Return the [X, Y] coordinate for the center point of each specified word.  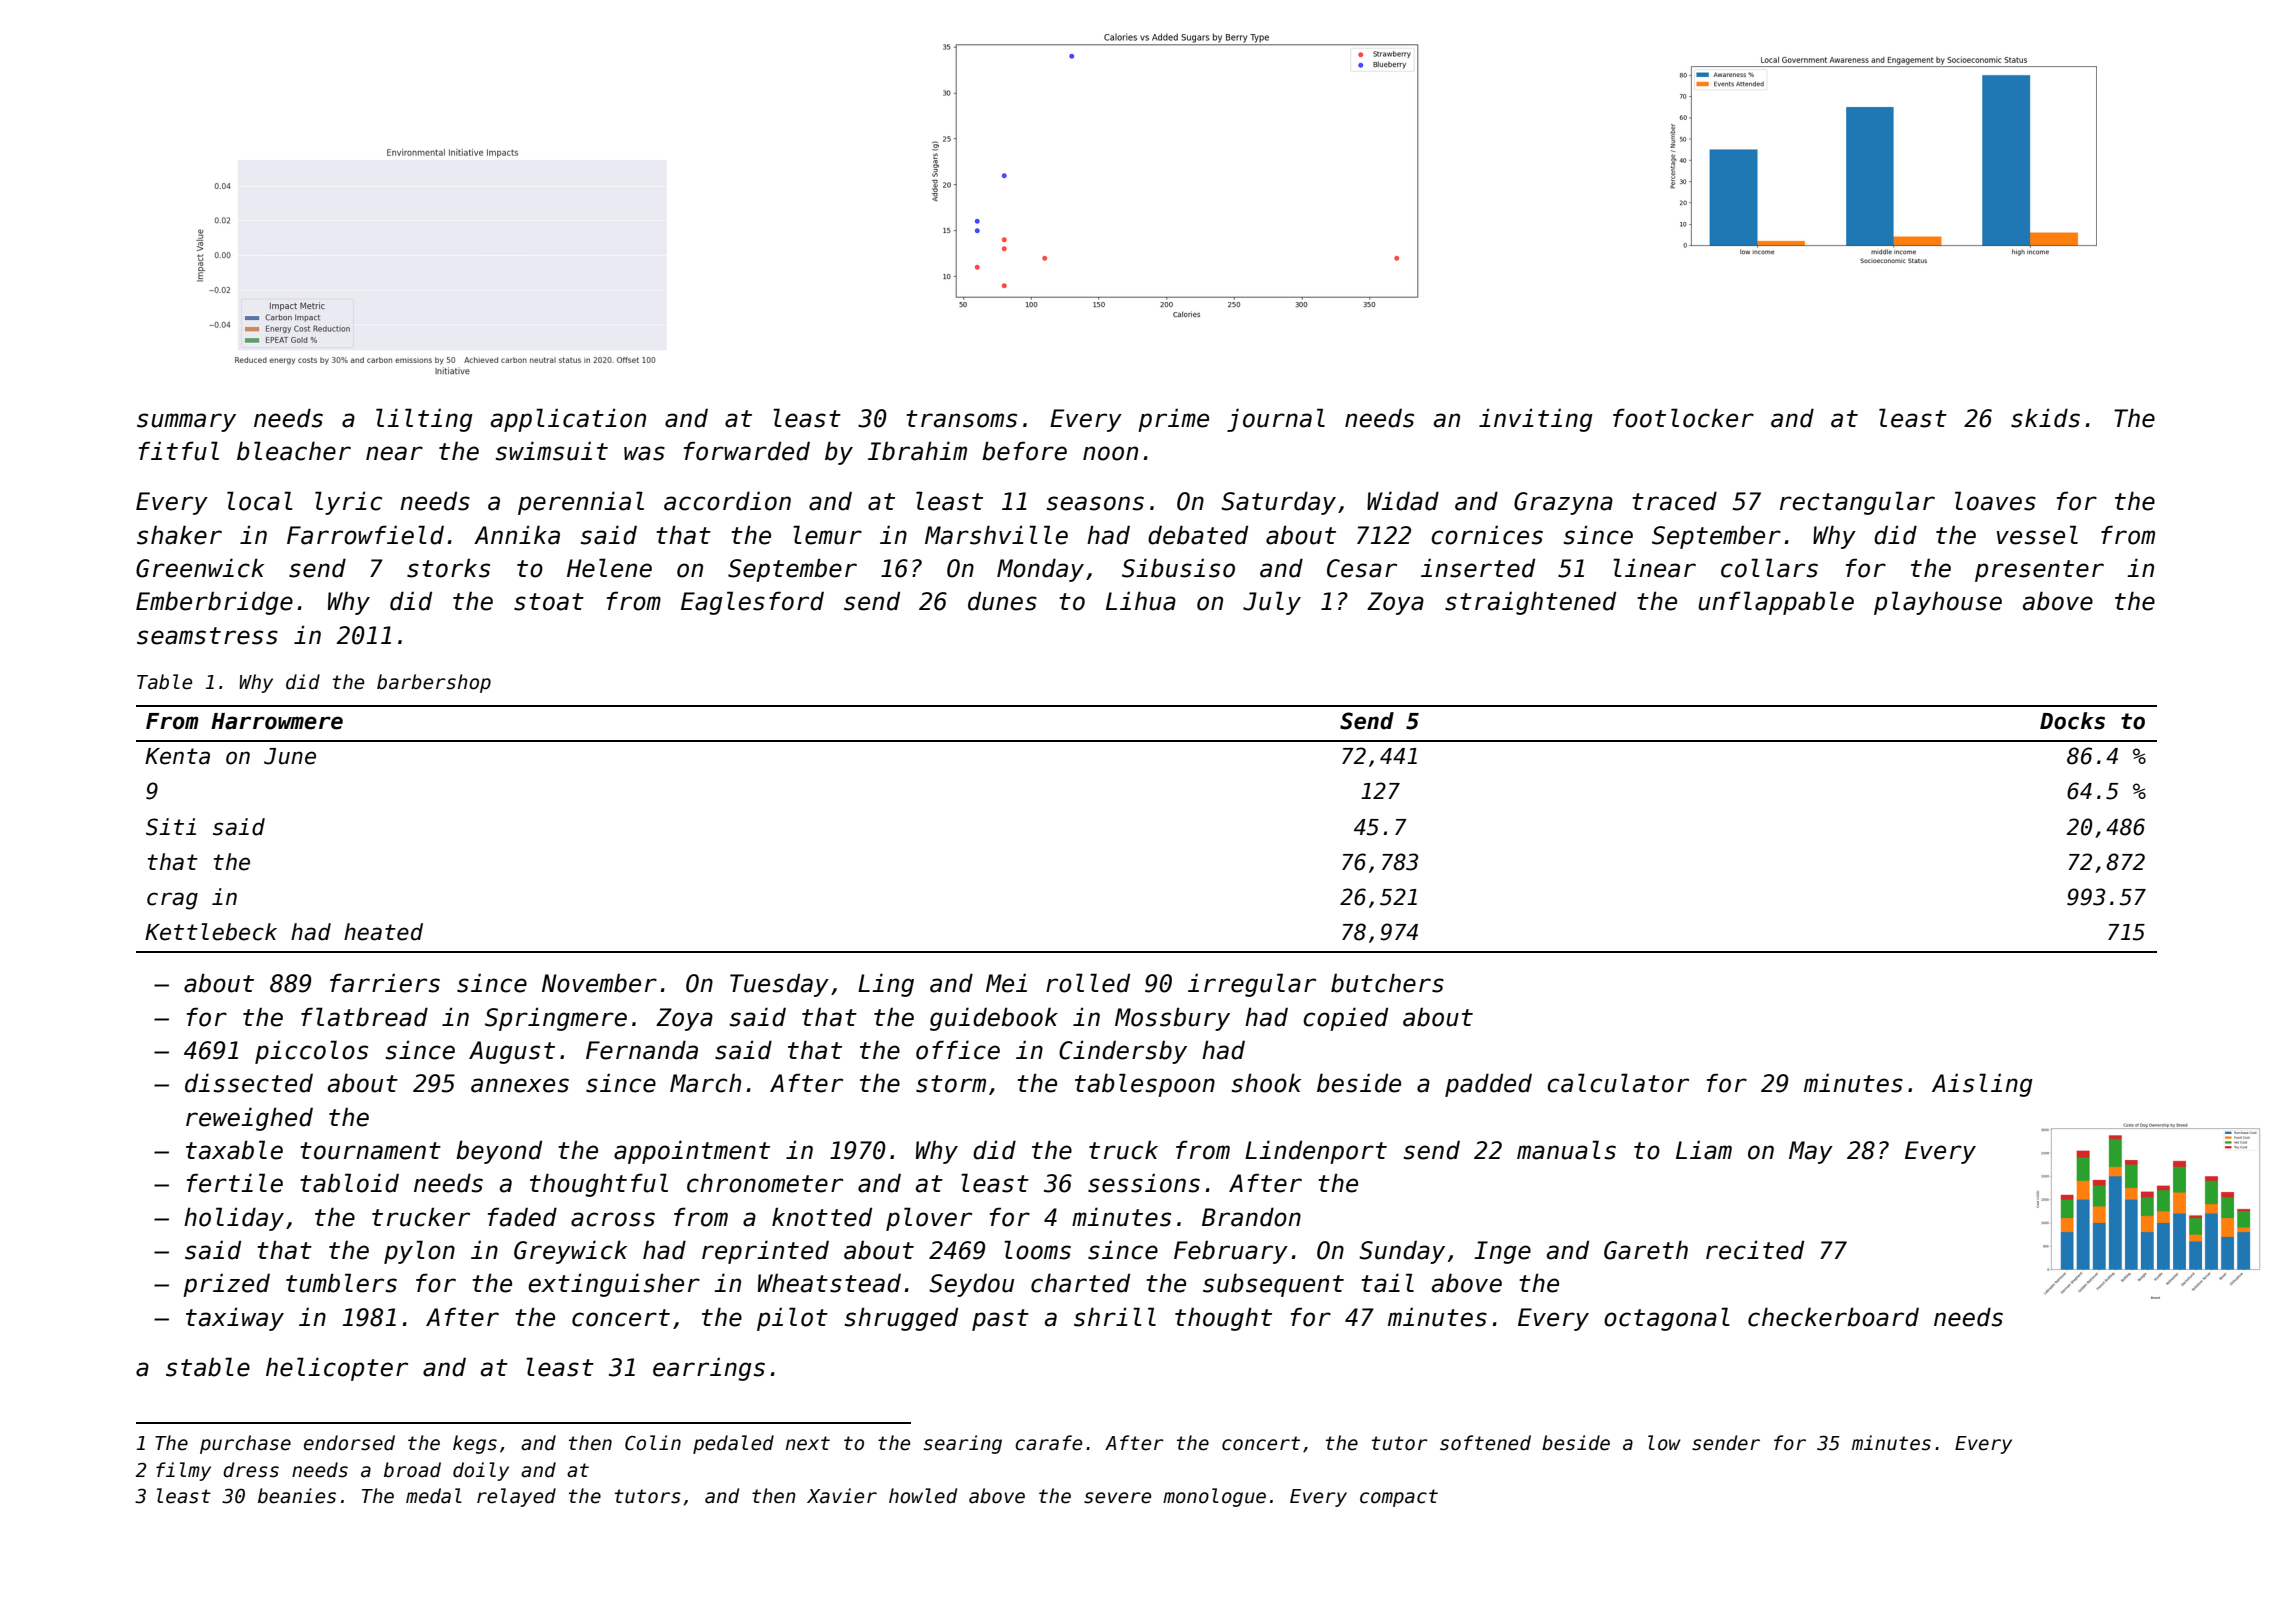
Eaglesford [752, 603]
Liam [1704, 1150]
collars [1769, 568]
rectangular [1857, 503]
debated [1198, 535]
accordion [727, 501]
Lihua [1141, 601]
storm [951, 1084]
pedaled [733, 1444]
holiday [234, 1219]
